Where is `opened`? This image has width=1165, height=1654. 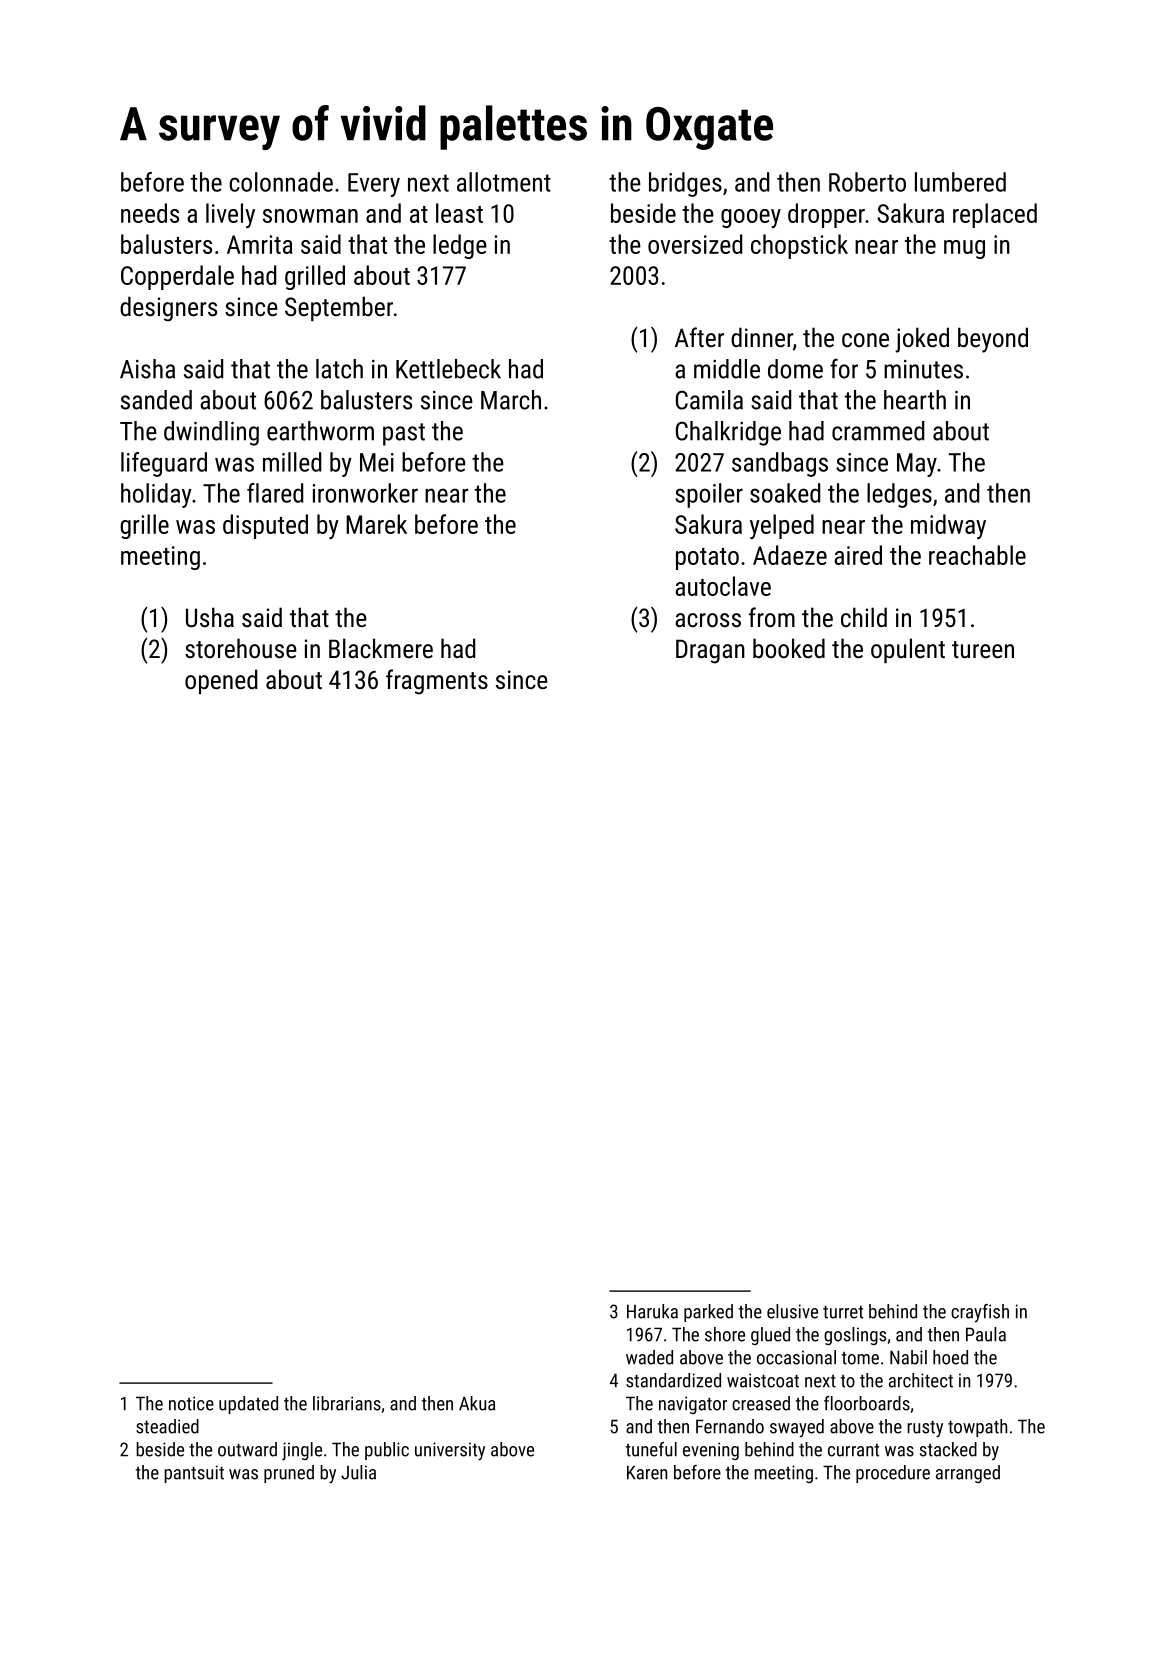
opened is located at coordinates (221, 681).
